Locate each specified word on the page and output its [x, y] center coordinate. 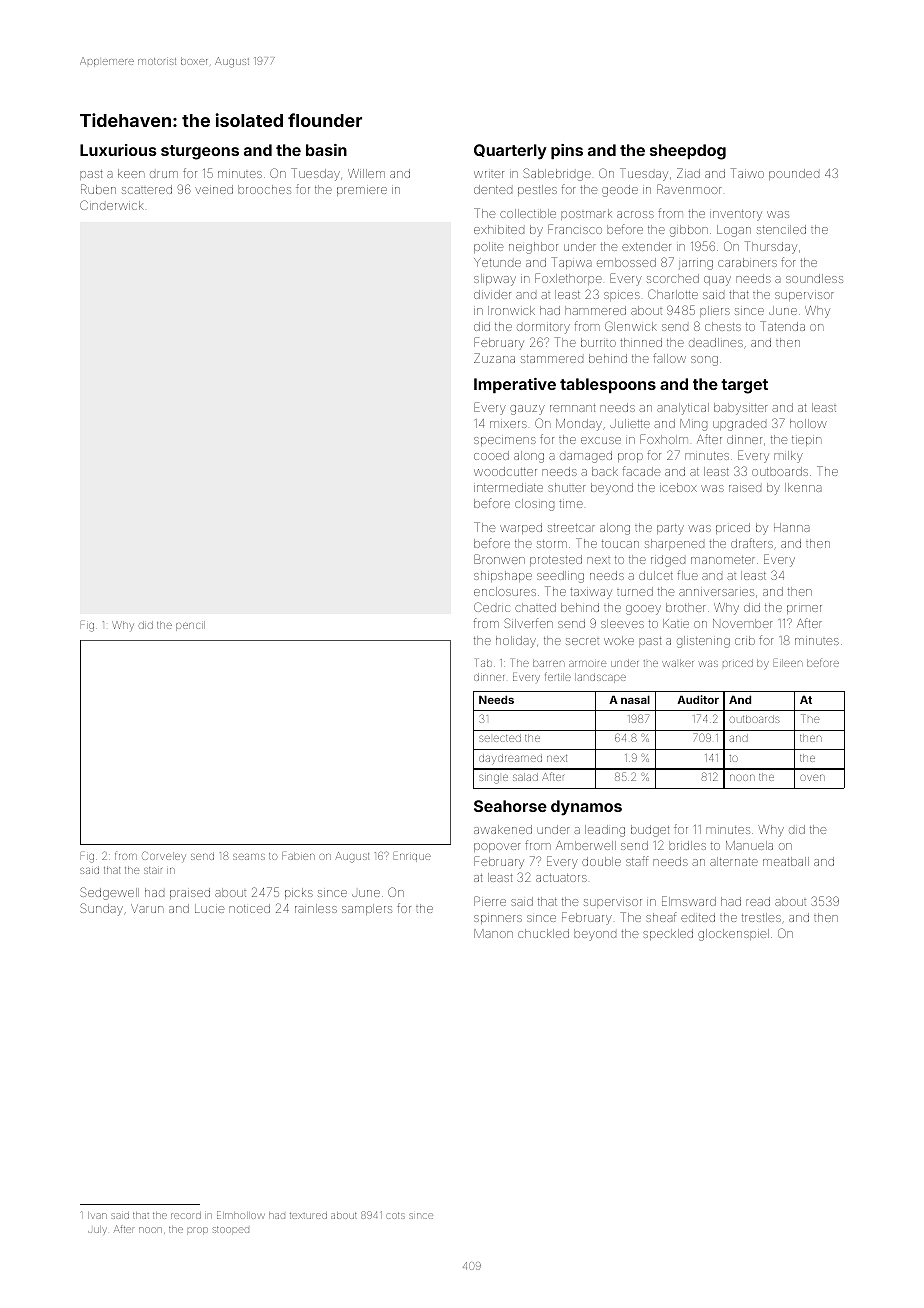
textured [308, 1215]
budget [650, 831]
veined [214, 189]
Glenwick [631, 326]
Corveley [164, 856]
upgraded [739, 425]
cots [395, 1216]
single [493, 779]
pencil [190, 626]
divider [492, 294]
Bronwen [499, 559]
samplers [367, 909]
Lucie [209, 908]
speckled [668, 934]
